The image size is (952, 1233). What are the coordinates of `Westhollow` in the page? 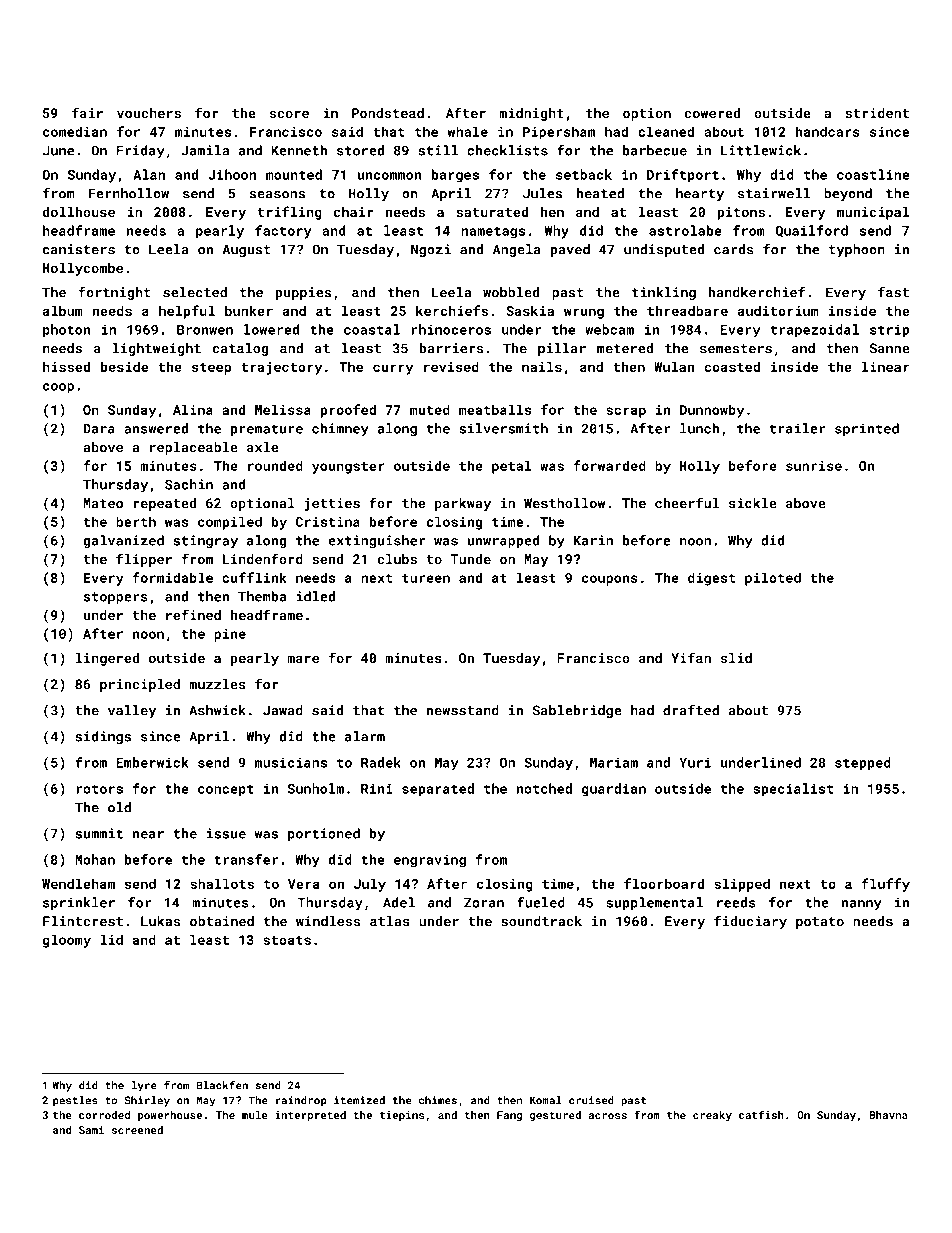 It's located at (564, 503).
